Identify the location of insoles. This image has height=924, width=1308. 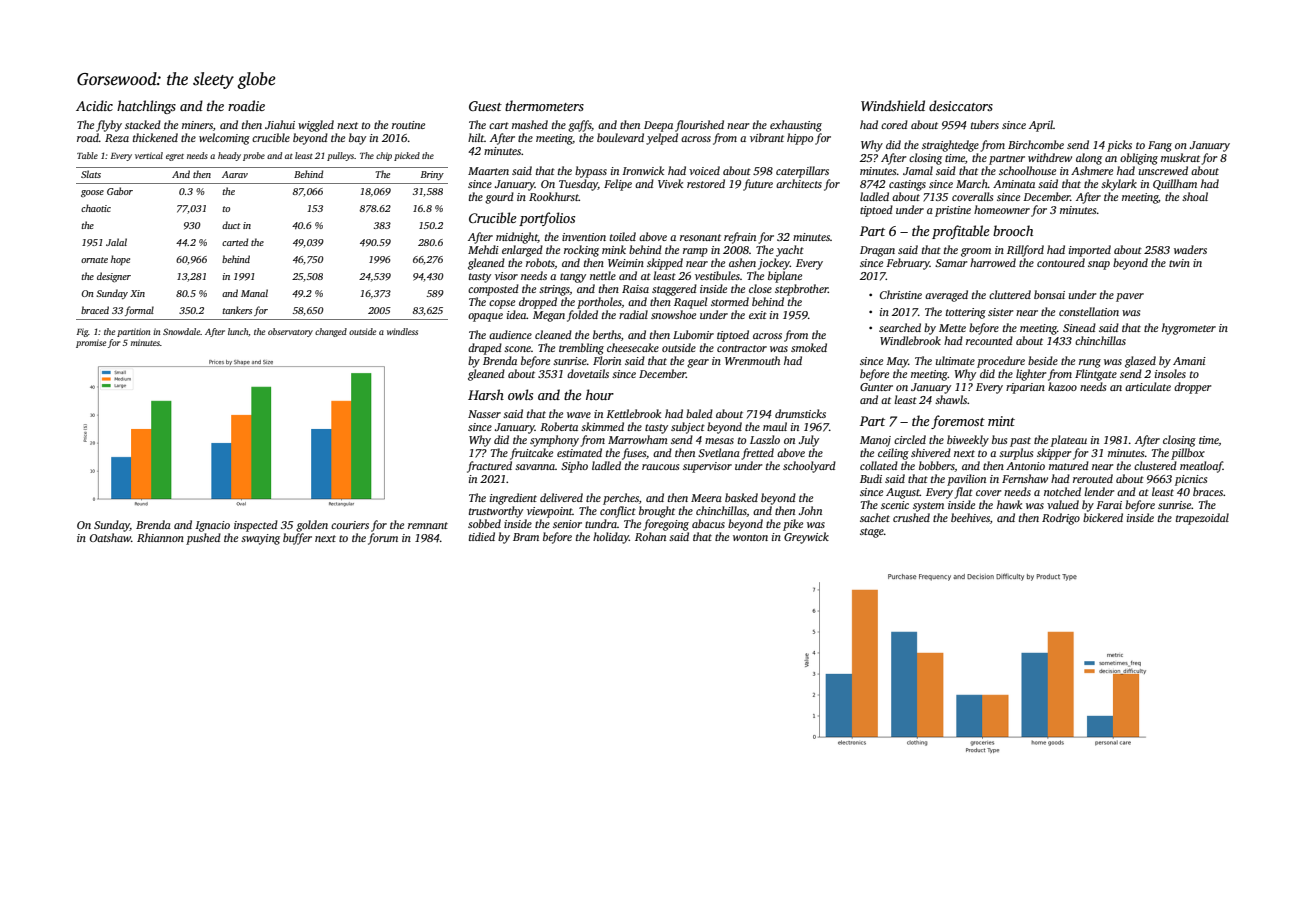
(1170, 373).
